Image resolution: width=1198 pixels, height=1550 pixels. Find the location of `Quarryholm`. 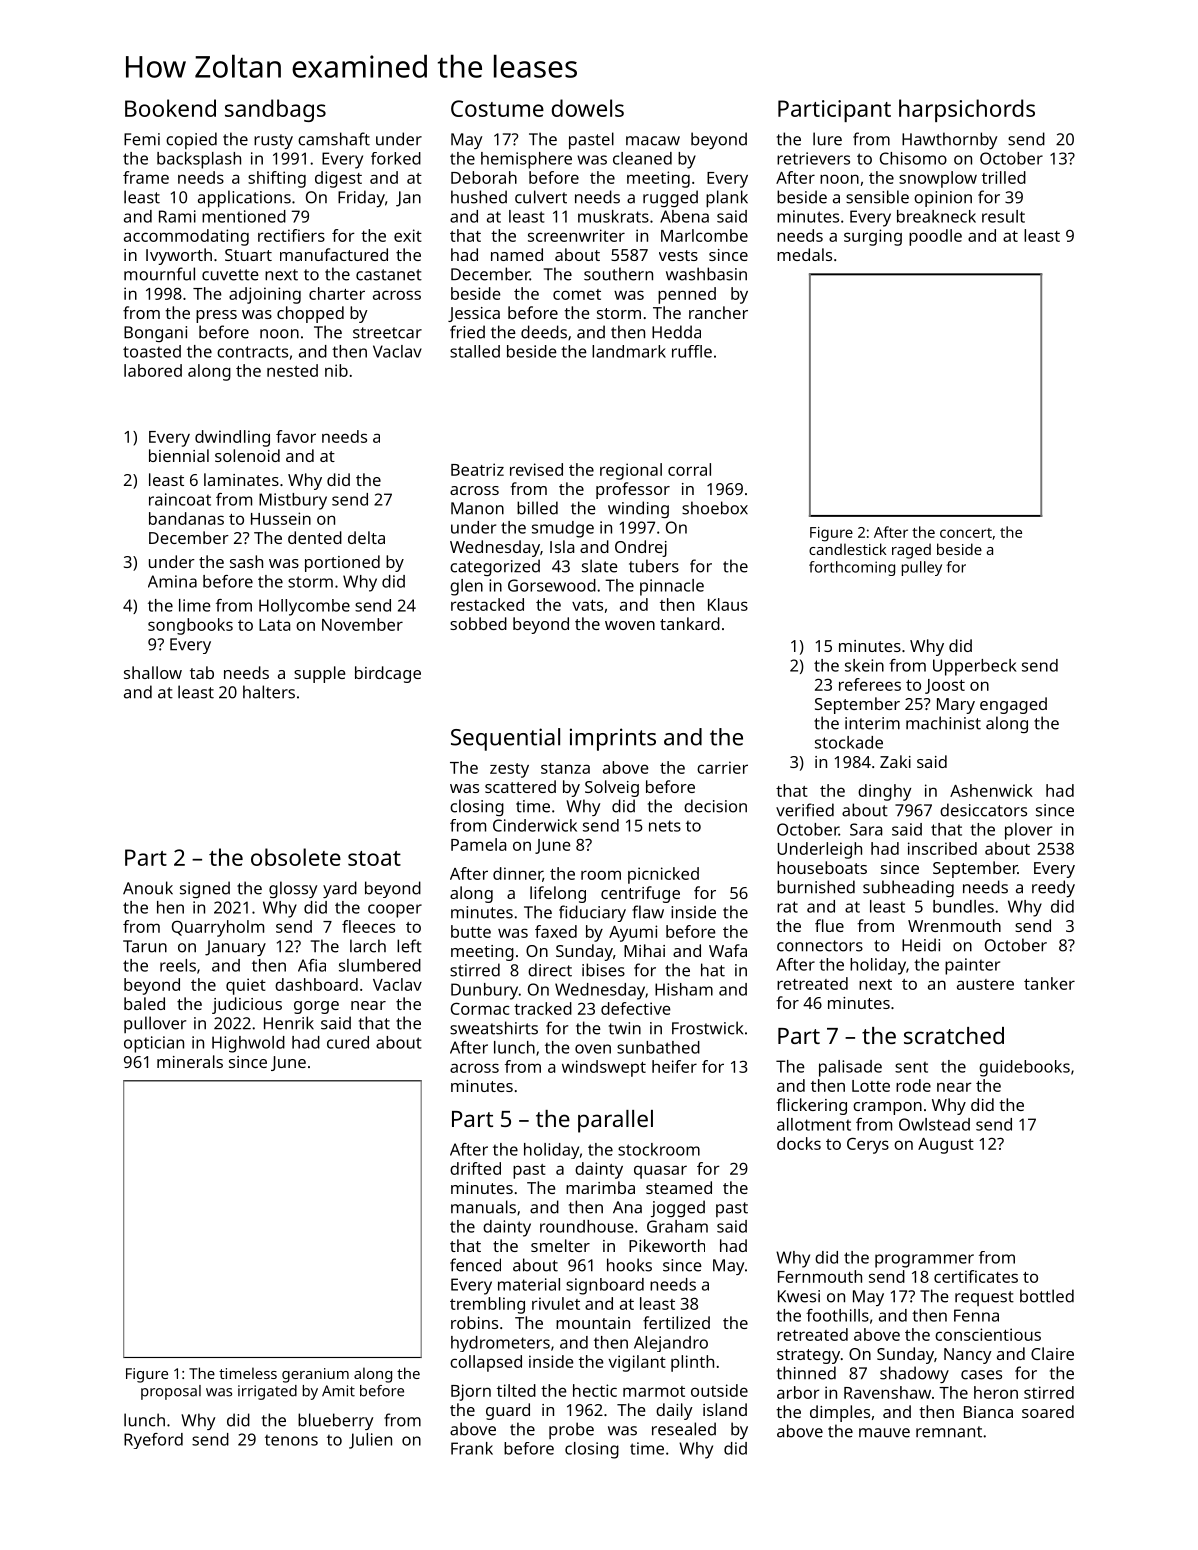

Quarryholm is located at coordinates (218, 928).
